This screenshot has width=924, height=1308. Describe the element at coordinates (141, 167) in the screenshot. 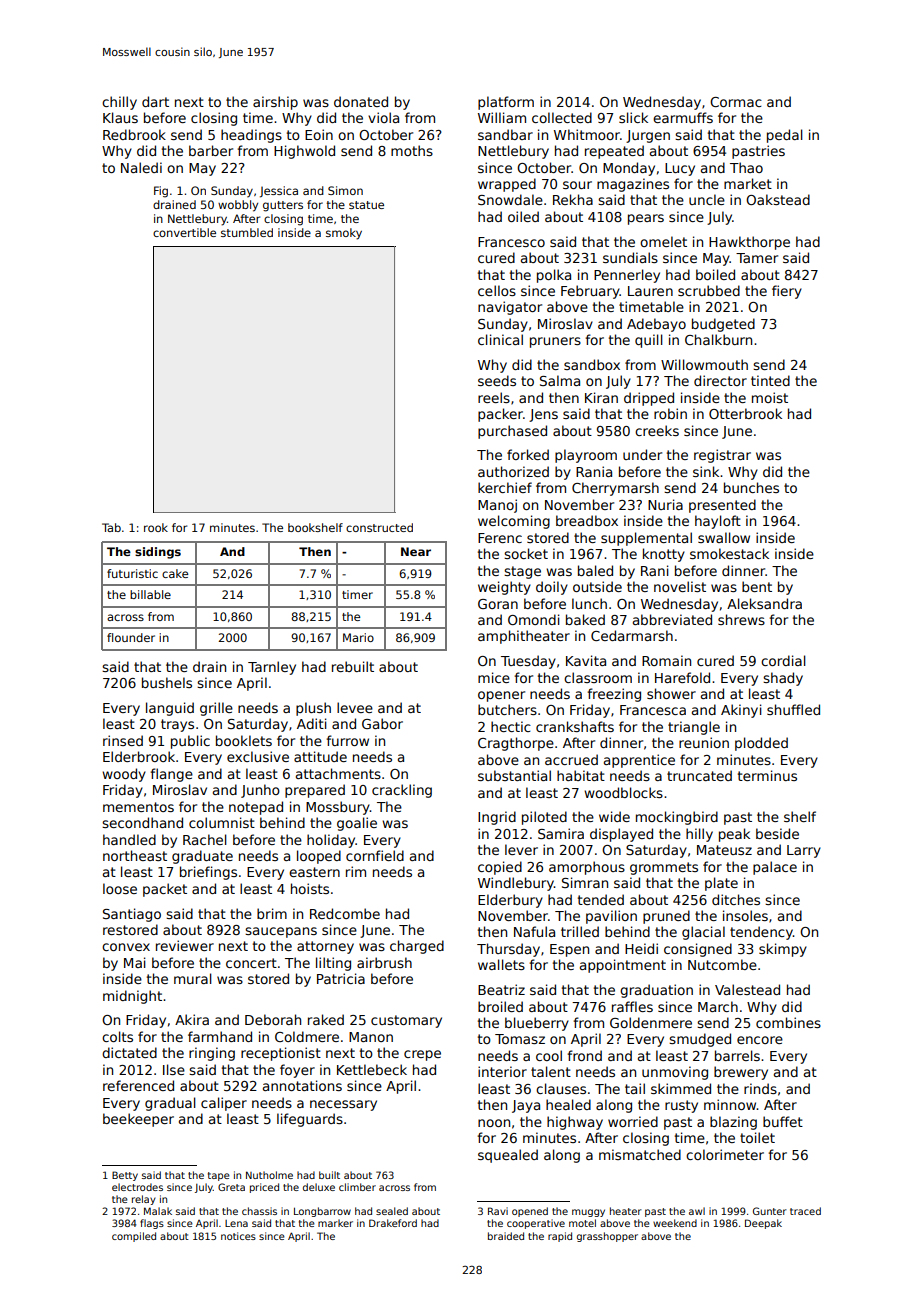

I see `Naledi` at that location.
